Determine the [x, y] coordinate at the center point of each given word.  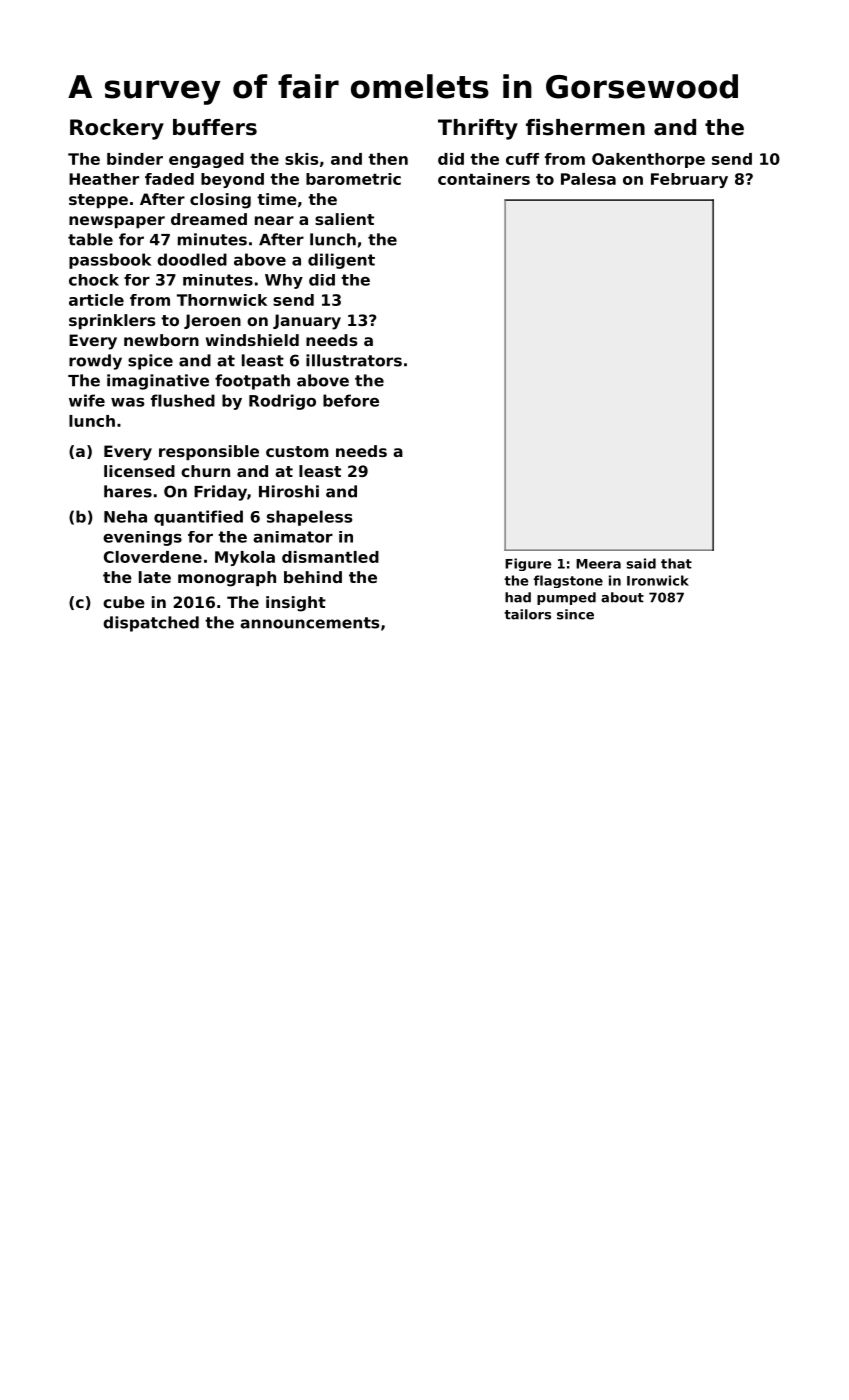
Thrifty [478, 129]
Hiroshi [289, 491]
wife [87, 400]
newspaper [117, 222]
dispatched [151, 624]
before [351, 400]
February [689, 180]
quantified [198, 518]
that [676, 563]
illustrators [354, 360]
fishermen [585, 127]
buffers [215, 127]
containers [484, 179]
